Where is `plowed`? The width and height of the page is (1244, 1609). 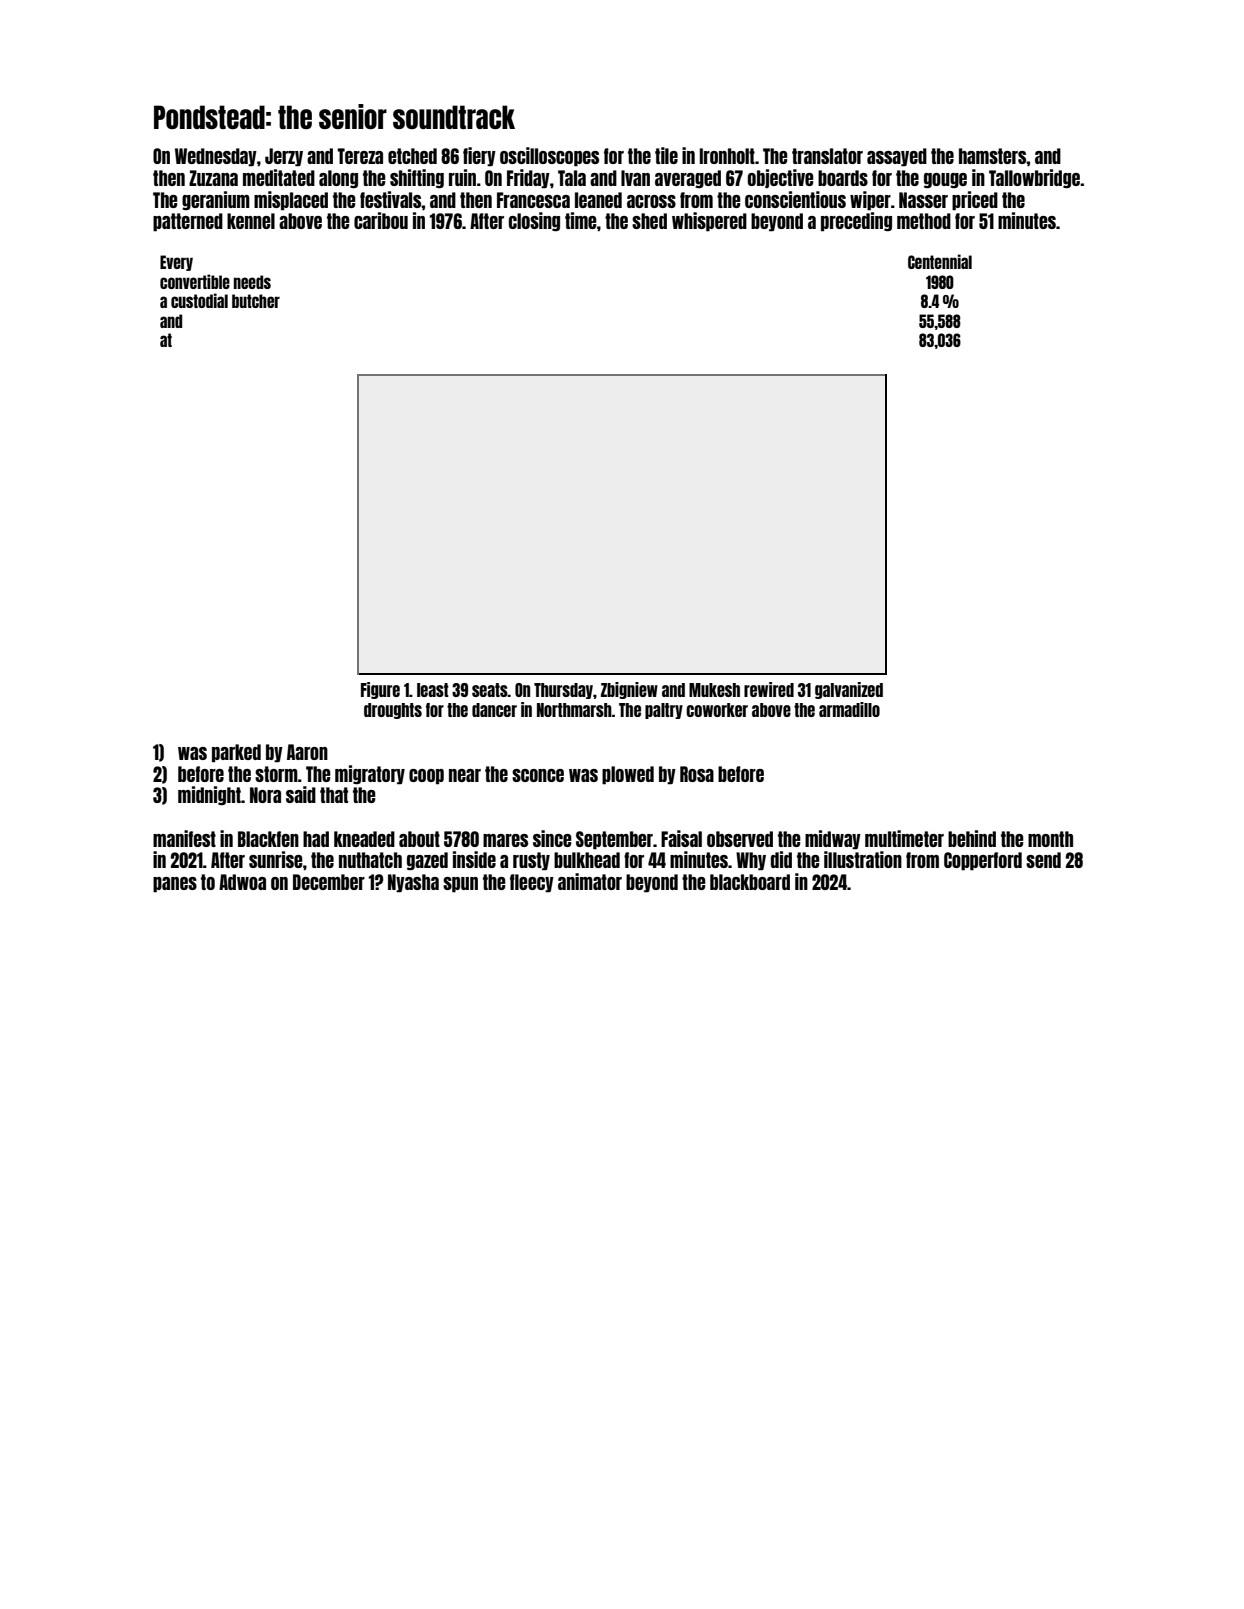
plowed is located at coordinates (628, 775).
